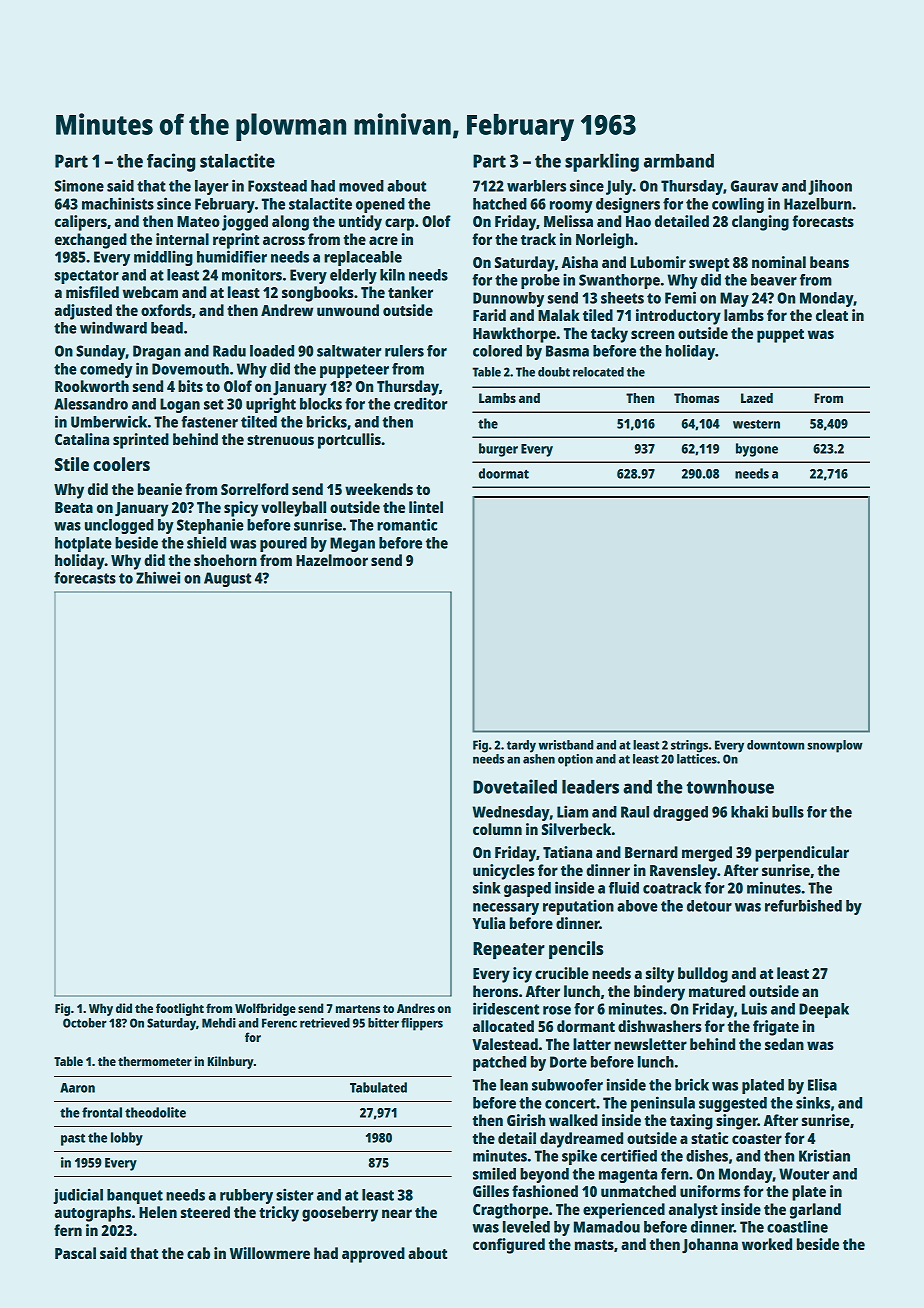 This page has height=1308, width=924. What do you see at coordinates (504, 473) in the page?
I see `doormat` at bounding box center [504, 473].
